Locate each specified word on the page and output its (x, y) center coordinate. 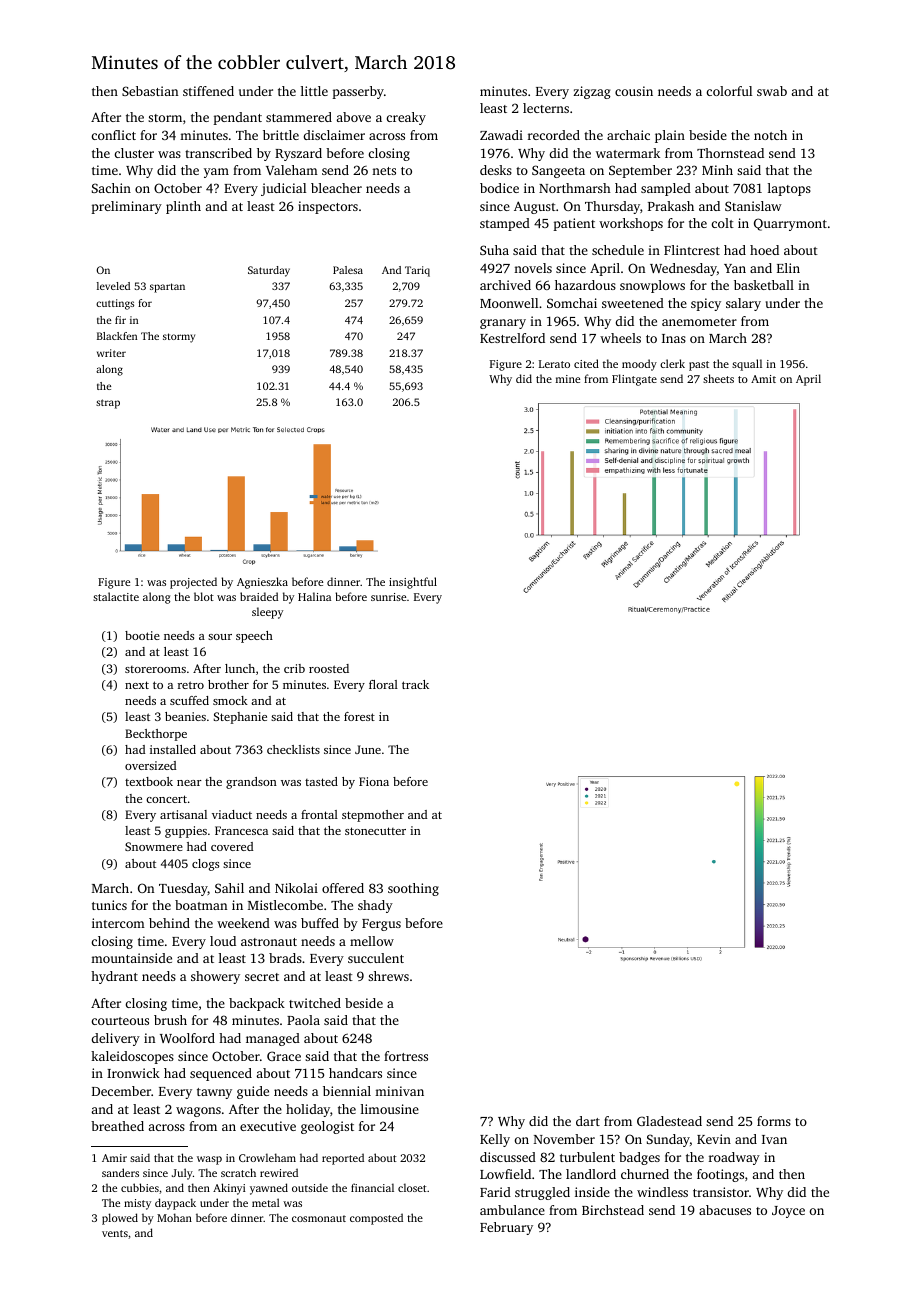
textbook (149, 781)
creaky (406, 118)
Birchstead (613, 1210)
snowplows (652, 286)
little (314, 91)
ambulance (512, 1210)
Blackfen (117, 336)
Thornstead (730, 153)
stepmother (373, 816)
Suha (494, 250)
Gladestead (669, 1121)
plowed (120, 1219)
